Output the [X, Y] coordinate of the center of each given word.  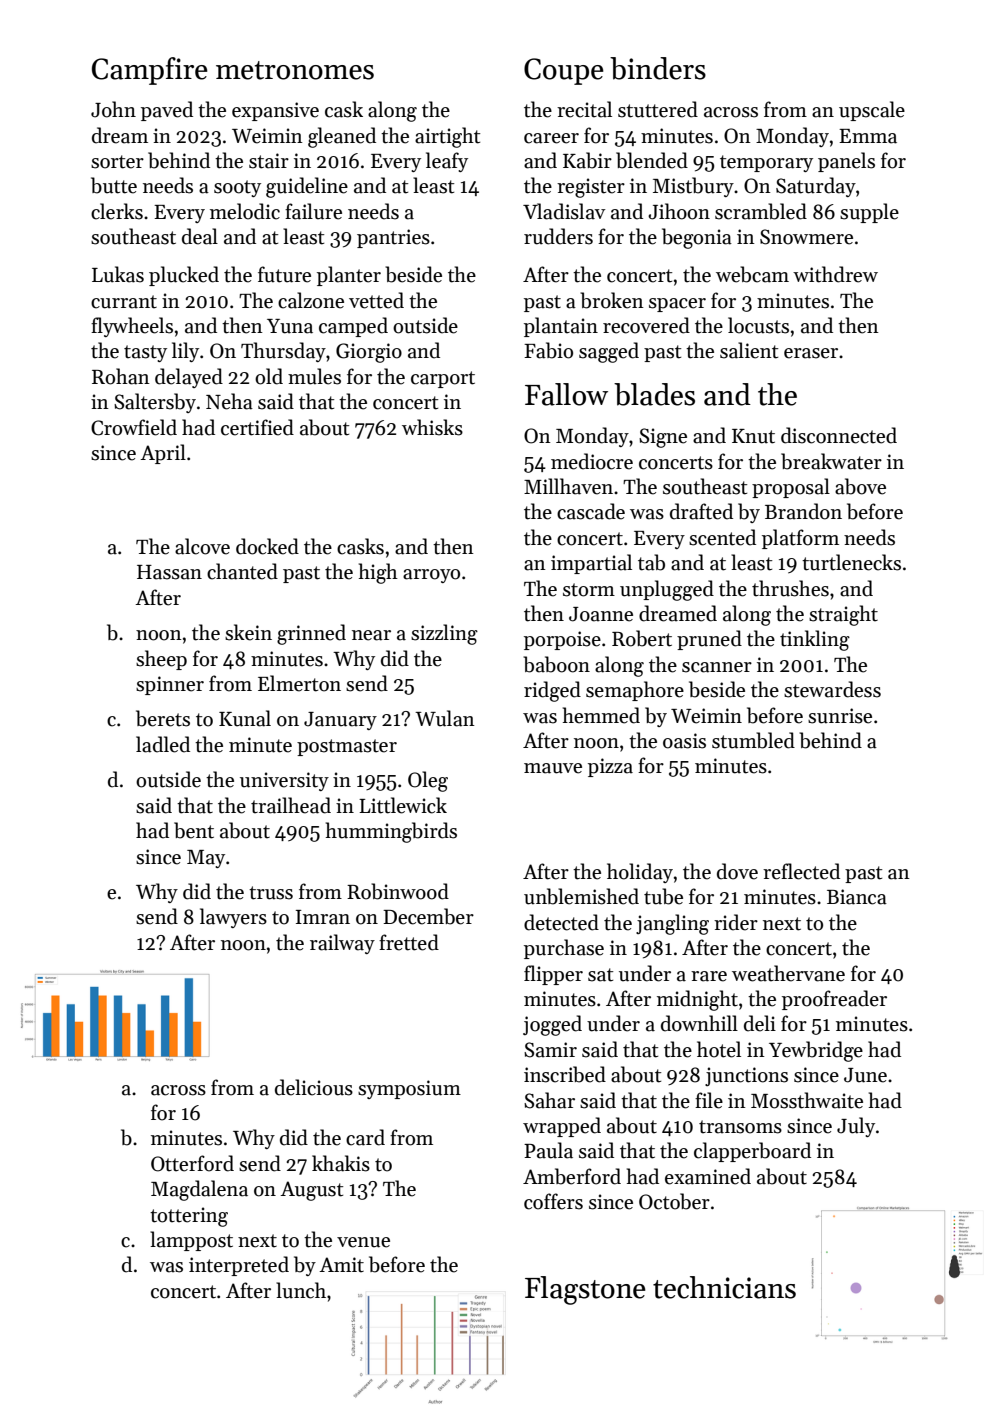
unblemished [581, 896]
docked [267, 546]
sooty [237, 188]
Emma [868, 136]
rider [736, 922]
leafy [447, 162]
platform [800, 539]
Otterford [192, 1163]
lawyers [233, 918]
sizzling [444, 634]
